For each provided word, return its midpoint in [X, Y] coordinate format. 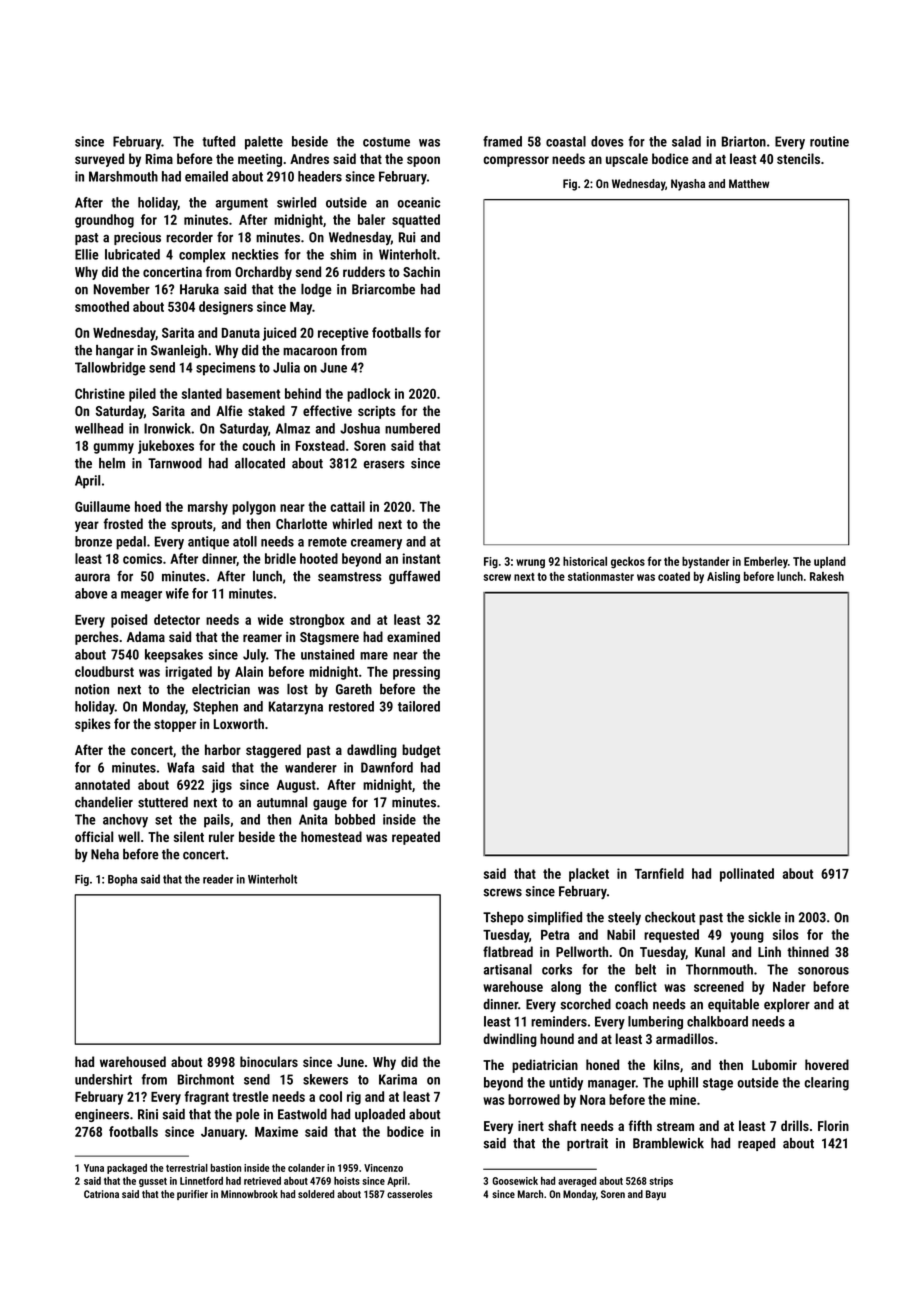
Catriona [101, 1194]
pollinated [747, 875]
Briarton [744, 141]
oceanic [418, 202]
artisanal [508, 969]
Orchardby [263, 273]
